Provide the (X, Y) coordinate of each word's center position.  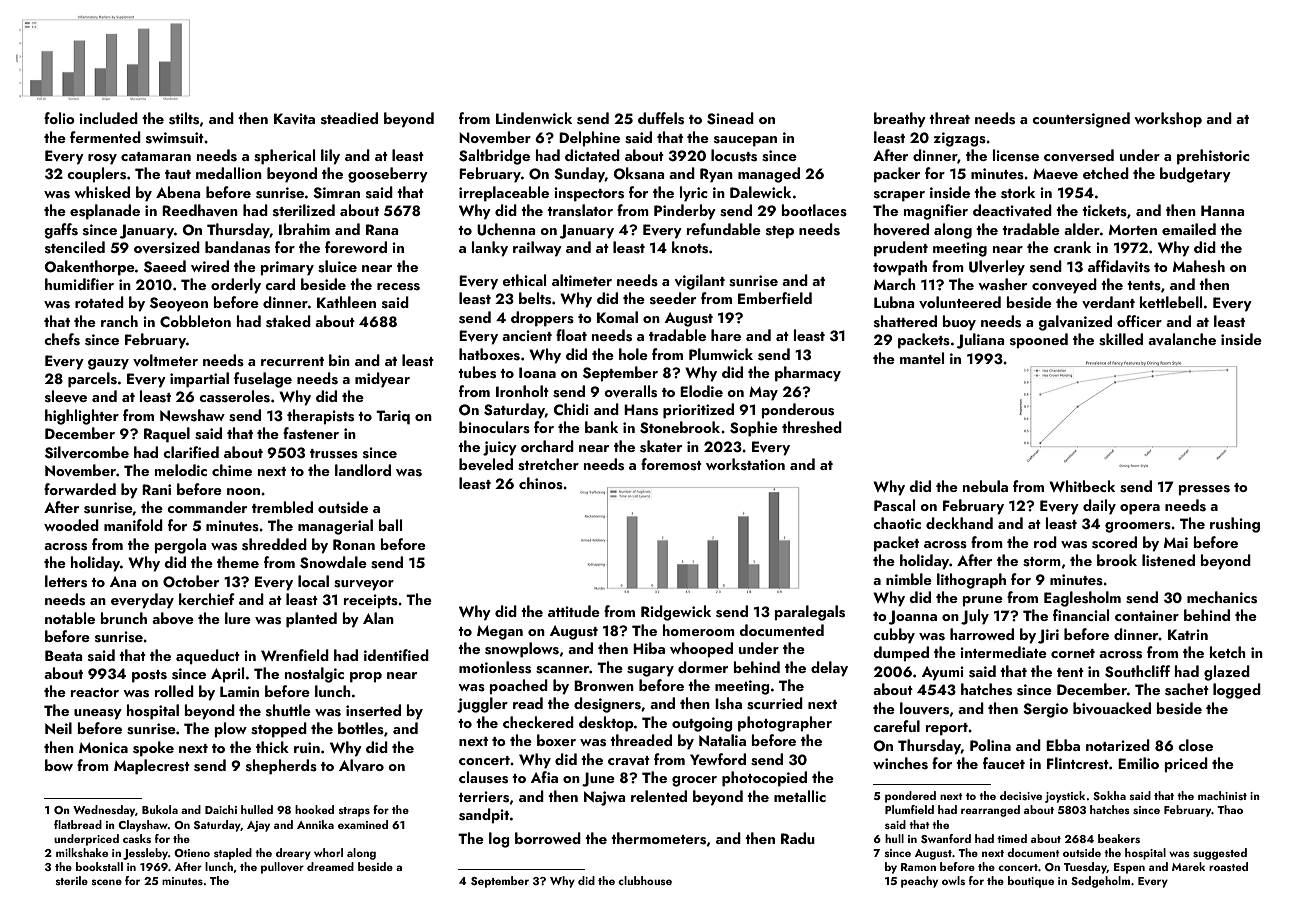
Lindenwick (534, 118)
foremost (671, 464)
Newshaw (192, 415)
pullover (282, 868)
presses (1204, 490)
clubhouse (645, 880)
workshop (1168, 120)
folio (59, 118)
